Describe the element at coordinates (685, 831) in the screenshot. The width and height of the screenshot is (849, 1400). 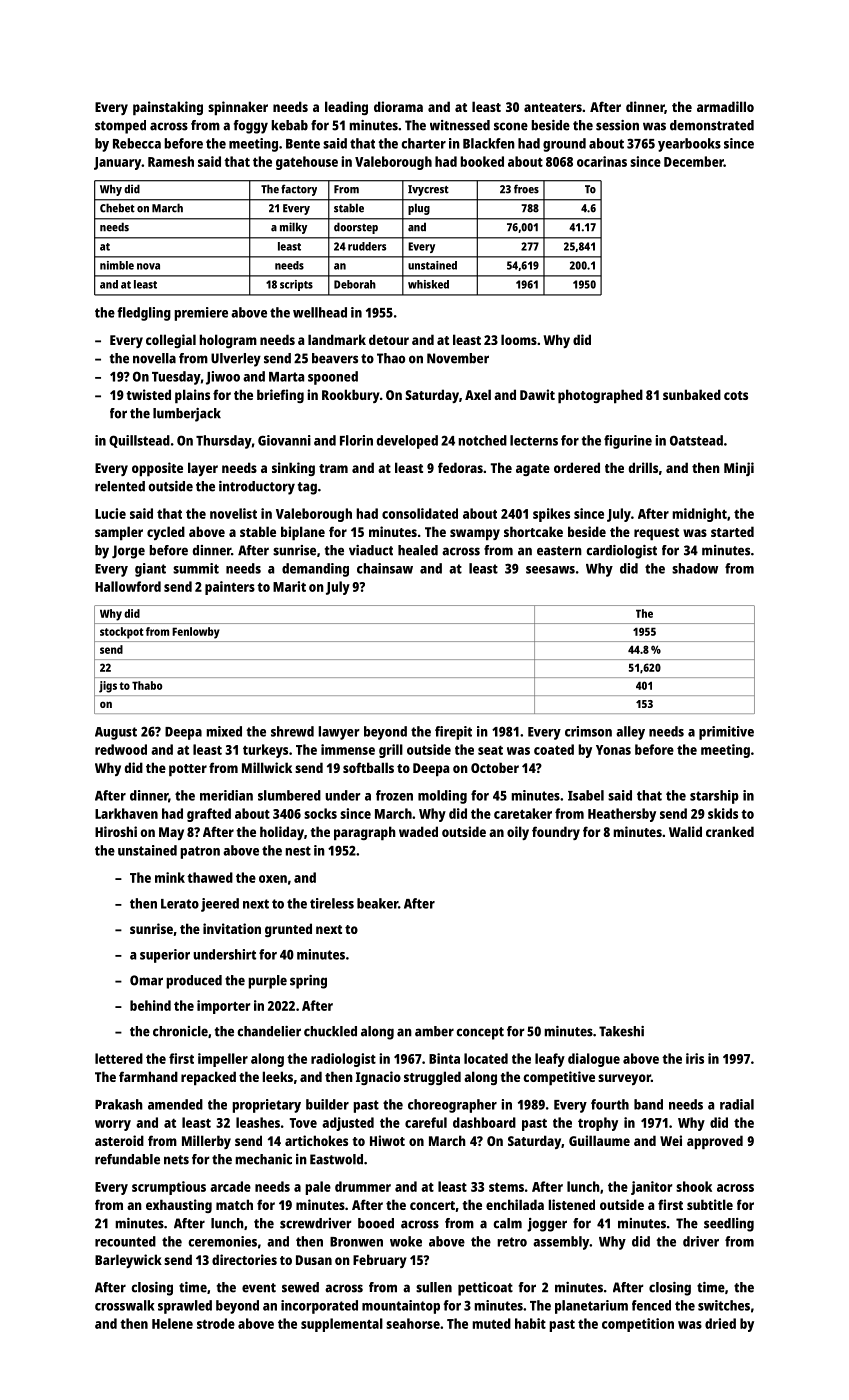
I see `Walid` at that location.
